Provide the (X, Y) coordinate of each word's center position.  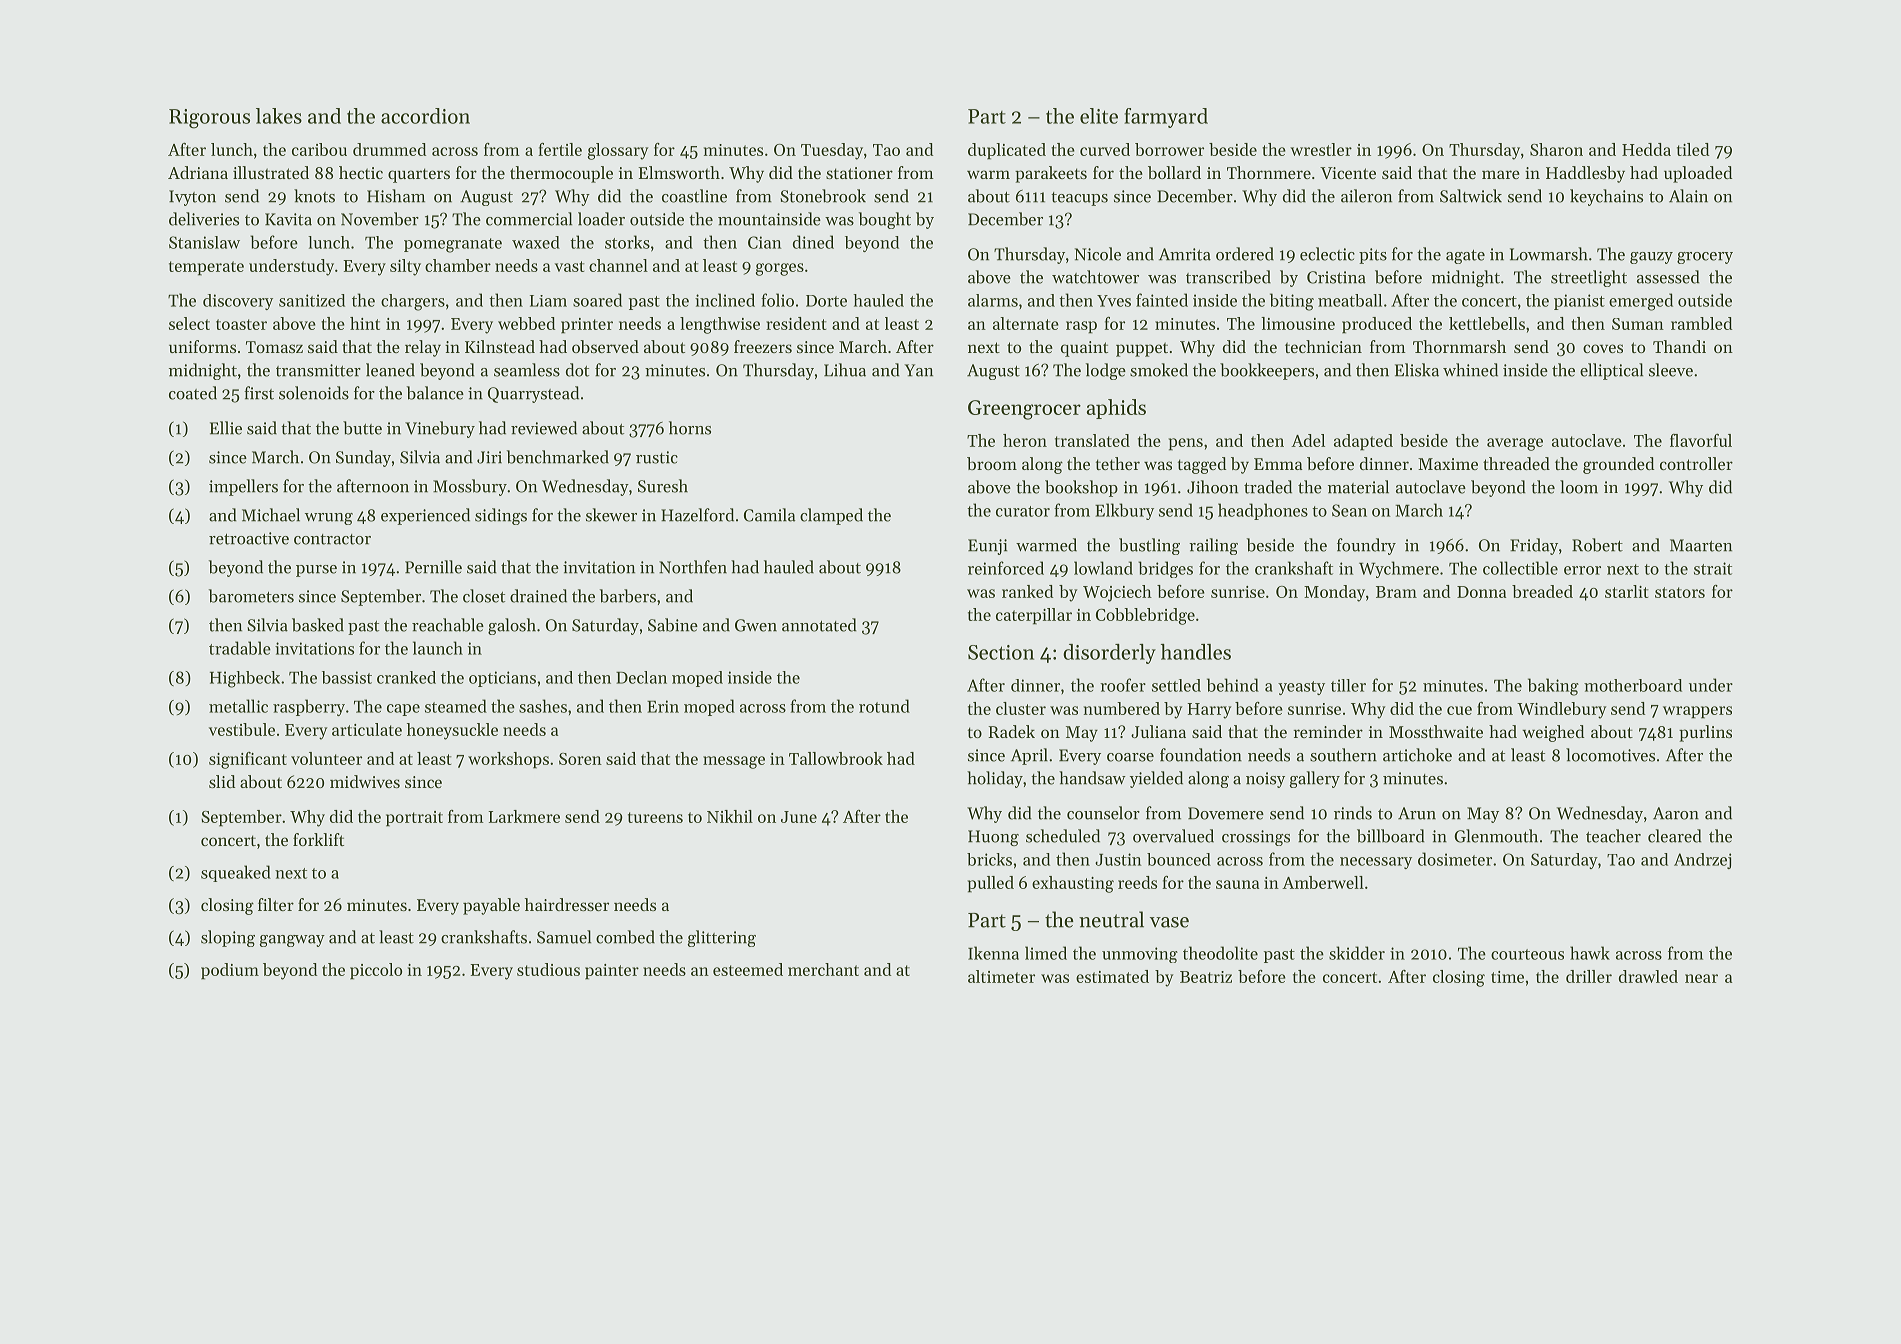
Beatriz (1206, 977)
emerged (1641, 302)
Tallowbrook (836, 758)
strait (1713, 568)
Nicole (1098, 254)
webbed (526, 323)
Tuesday (832, 151)
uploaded (1698, 174)
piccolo (376, 971)
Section (1001, 652)
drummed (389, 149)
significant (248, 760)
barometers (251, 596)
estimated (1112, 976)
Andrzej (1702, 861)
